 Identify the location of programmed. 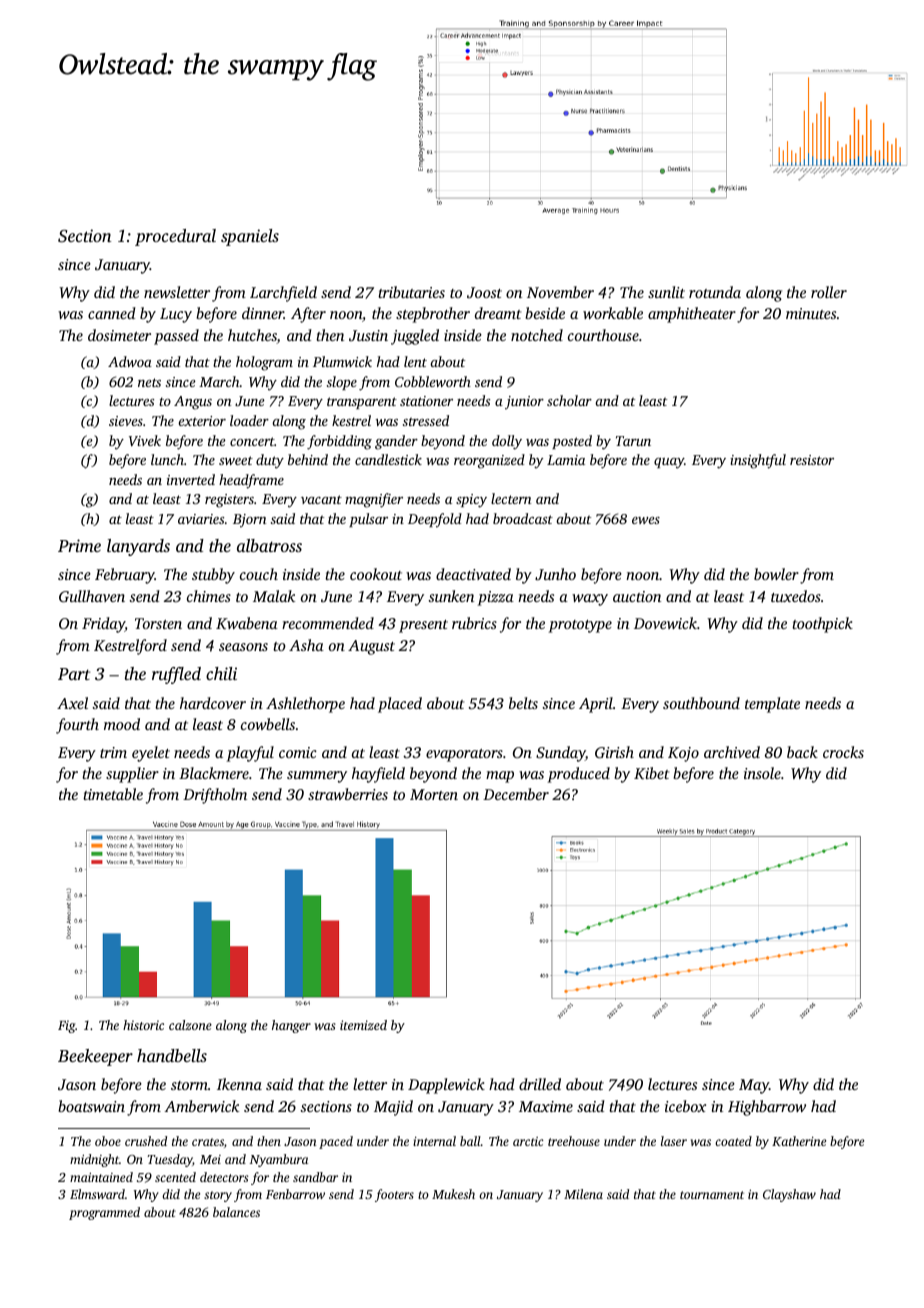
(104, 1213).
